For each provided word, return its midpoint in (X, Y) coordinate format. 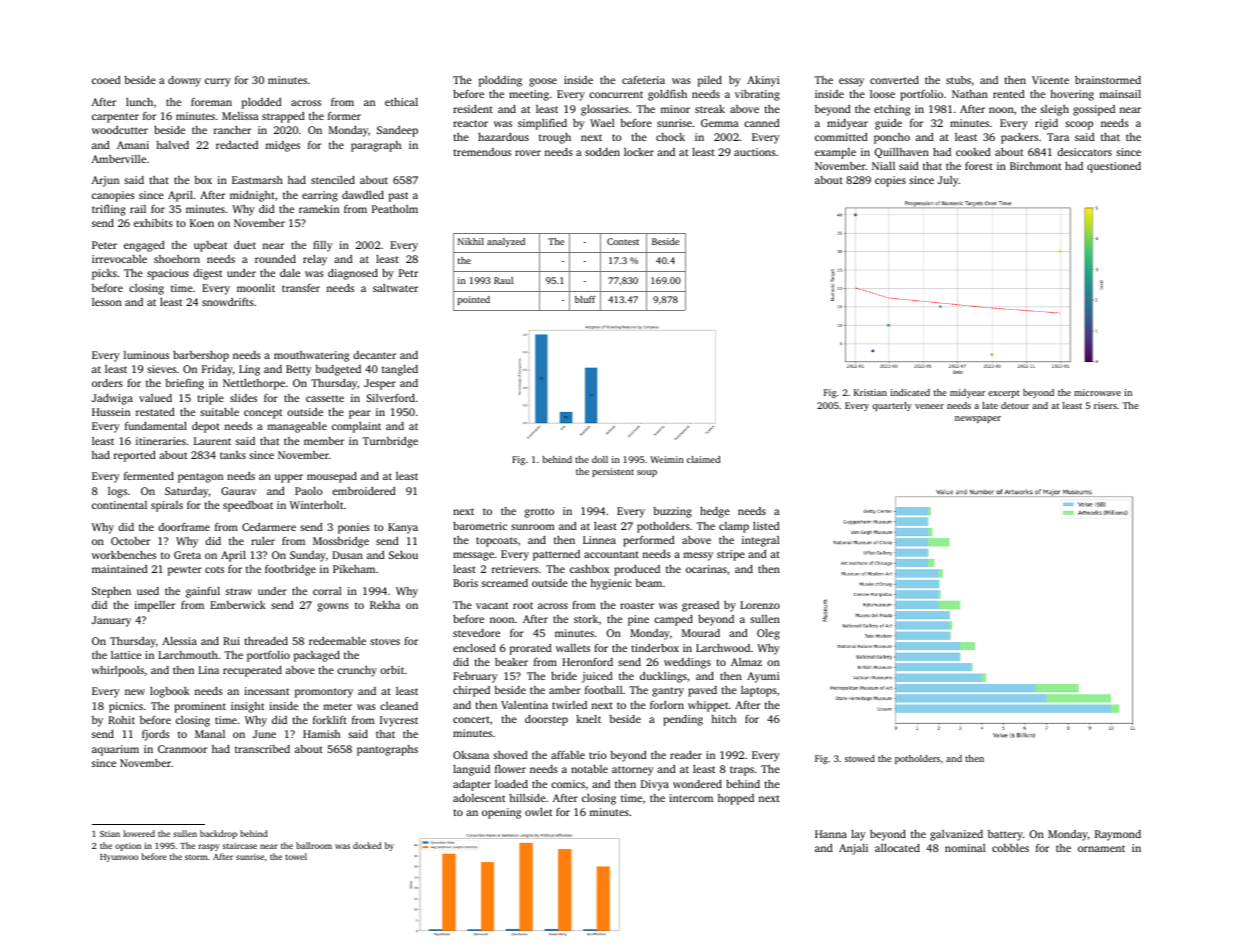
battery (1005, 835)
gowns (333, 607)
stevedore (476, 633)
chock (670, 137)
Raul (503, 280)
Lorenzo (760, 605)
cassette (325, 398)
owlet (538, 811)
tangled (400, 370)
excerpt (1004, 394)
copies (890, 181)
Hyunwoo (119, 858)
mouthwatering (311, 356)
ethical (401, 101)
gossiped (1094, 110)
